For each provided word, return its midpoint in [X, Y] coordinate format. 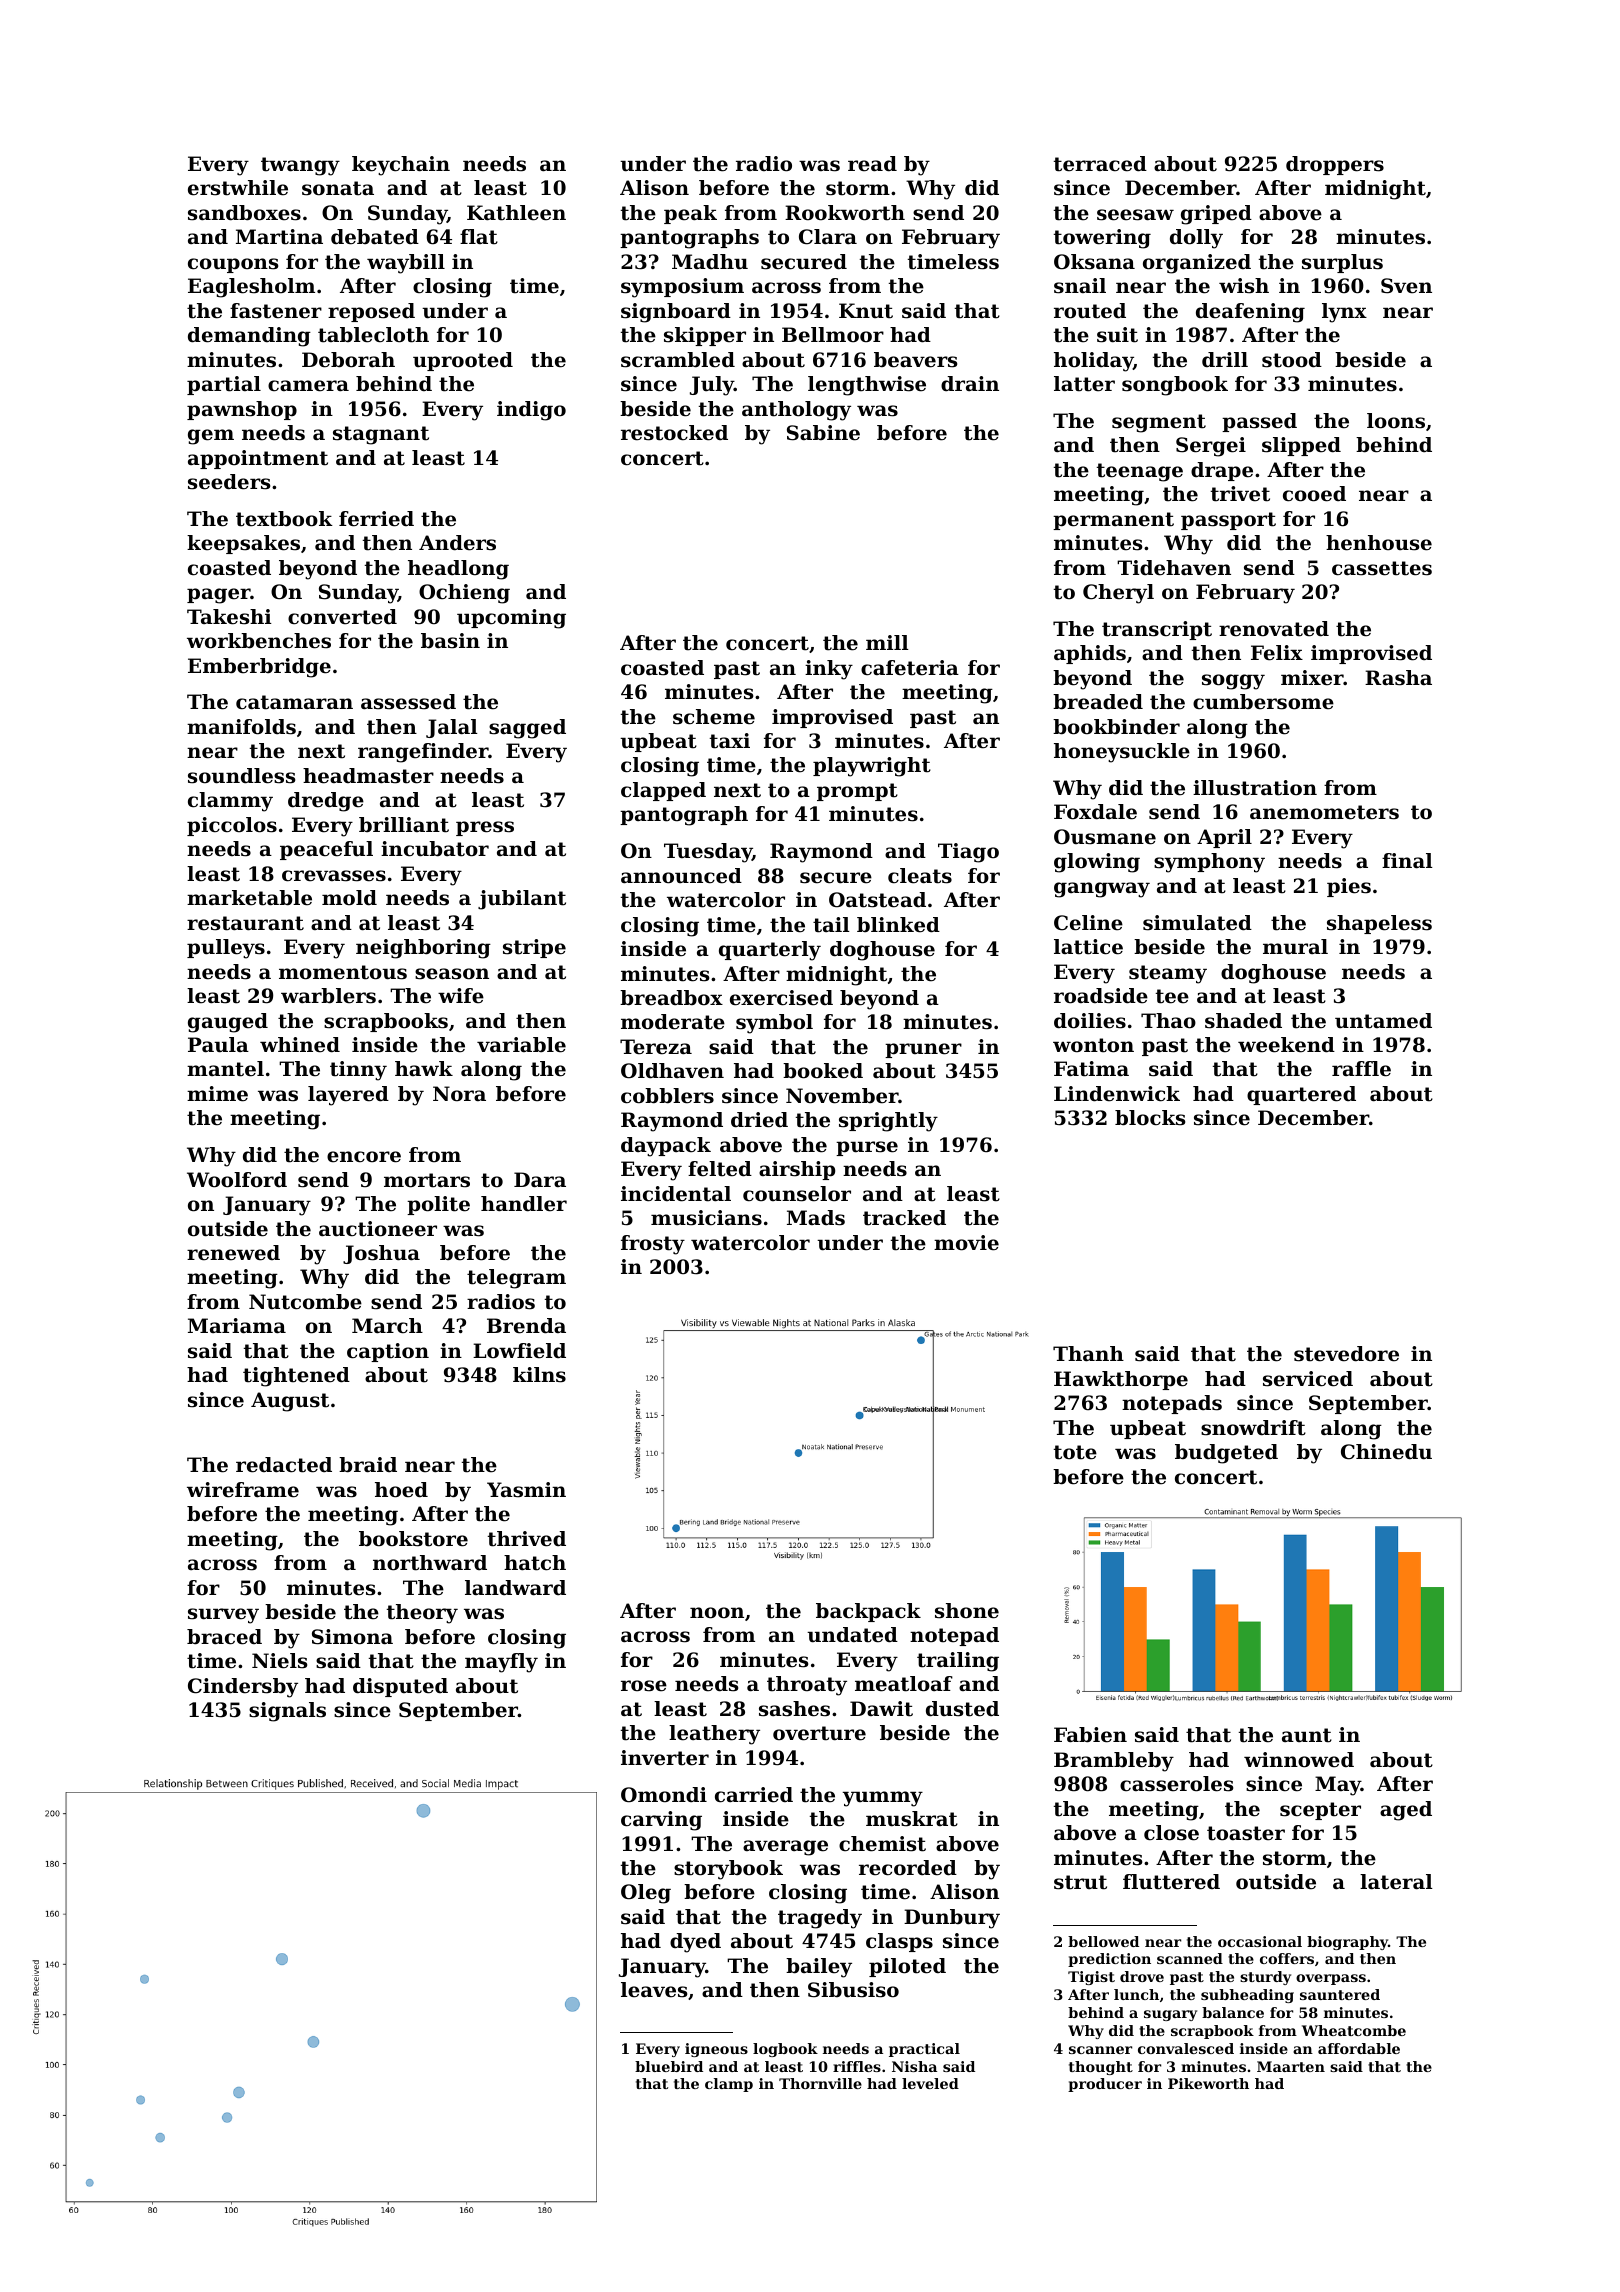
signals [287, 1712]
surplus [1342, 263]
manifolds [241, 727]
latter [1084, 384]
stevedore [1346, 1354]
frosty [653, 1245]
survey [223, 1616]
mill [887, 642]
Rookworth [845, 213]
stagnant [381, 435]
